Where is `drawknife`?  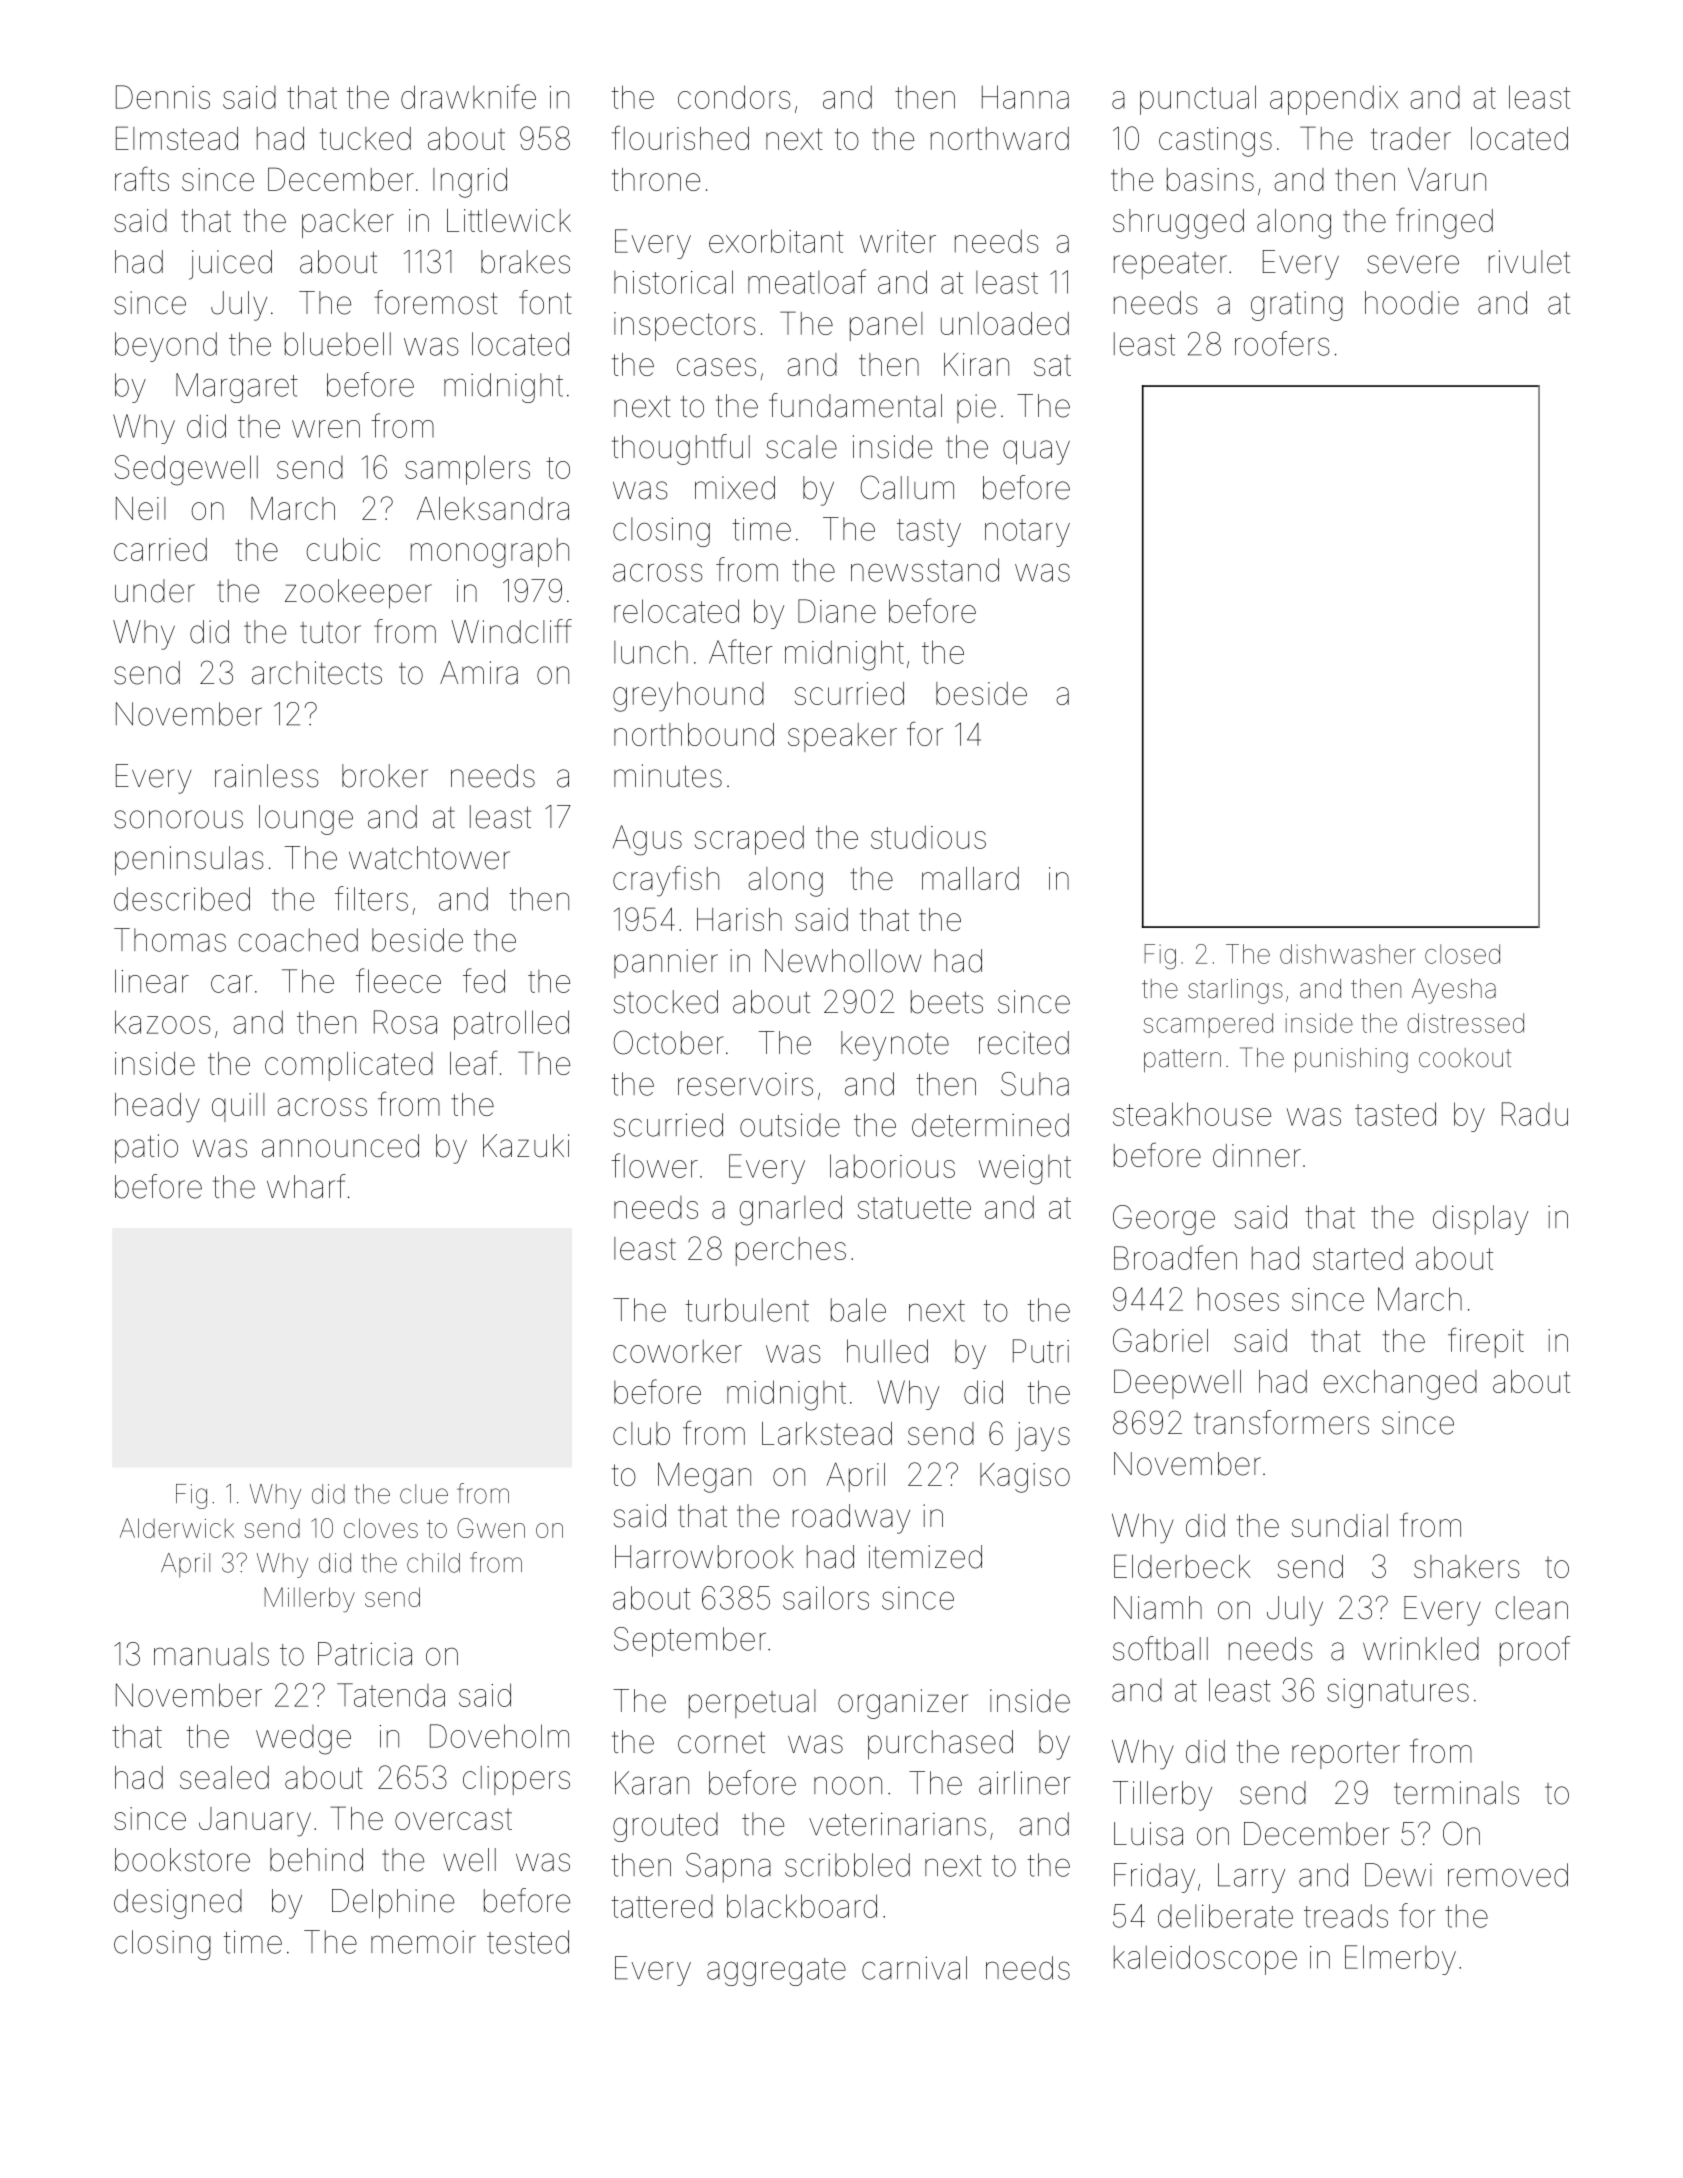 drawknife is located at coordinates (468, 96).
